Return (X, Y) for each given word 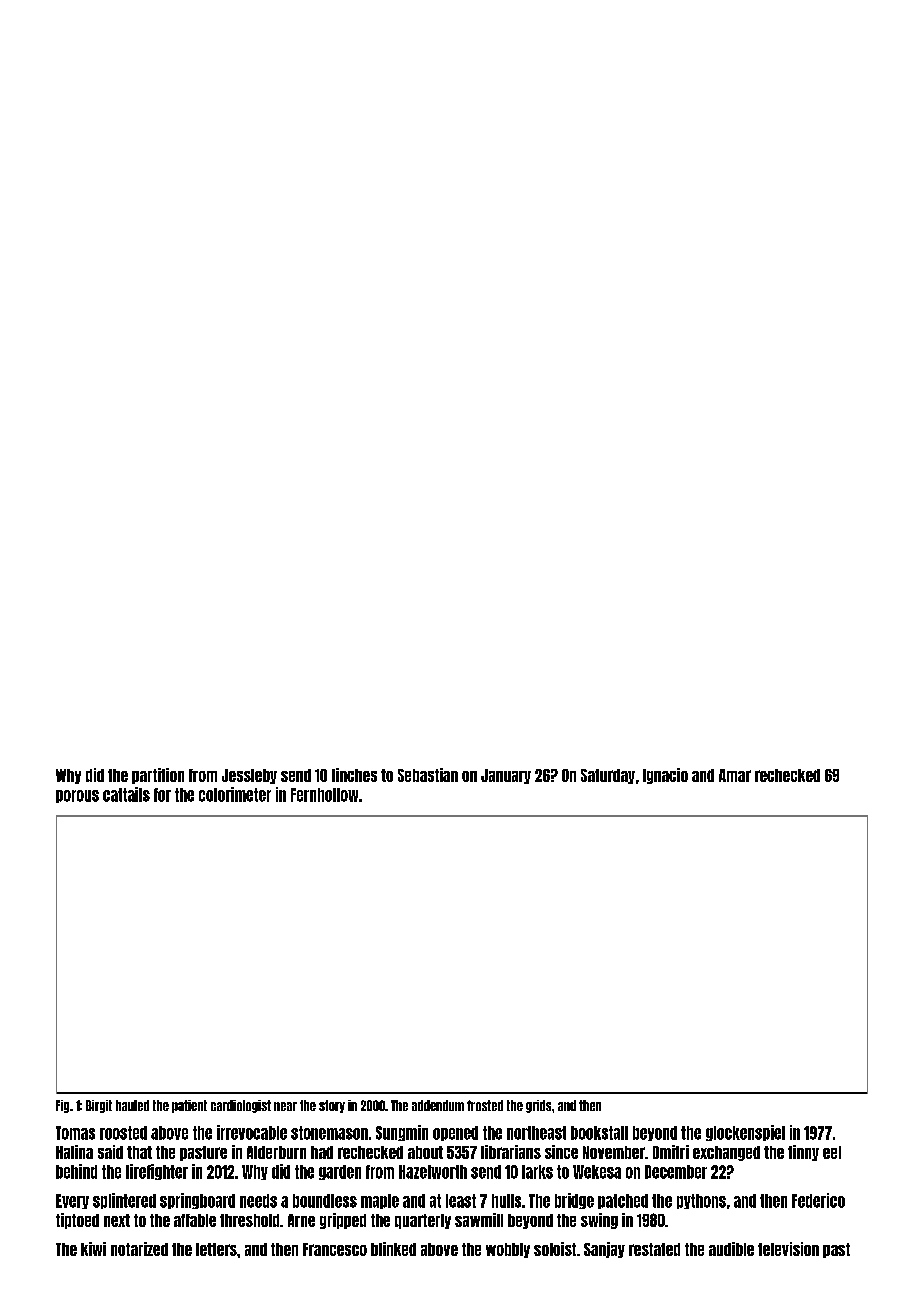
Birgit (99, 1106)
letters (216, 1249)
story (332, 1106)
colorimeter (235, 794)
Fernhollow (324, 795)
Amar (735, 775)
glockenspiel (745, 1133)
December (676, 1172)
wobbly (508, 1250)
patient (189, 1106)
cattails (126, 794)
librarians (511, 1152)
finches (354, 775)
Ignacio (665, 776)
